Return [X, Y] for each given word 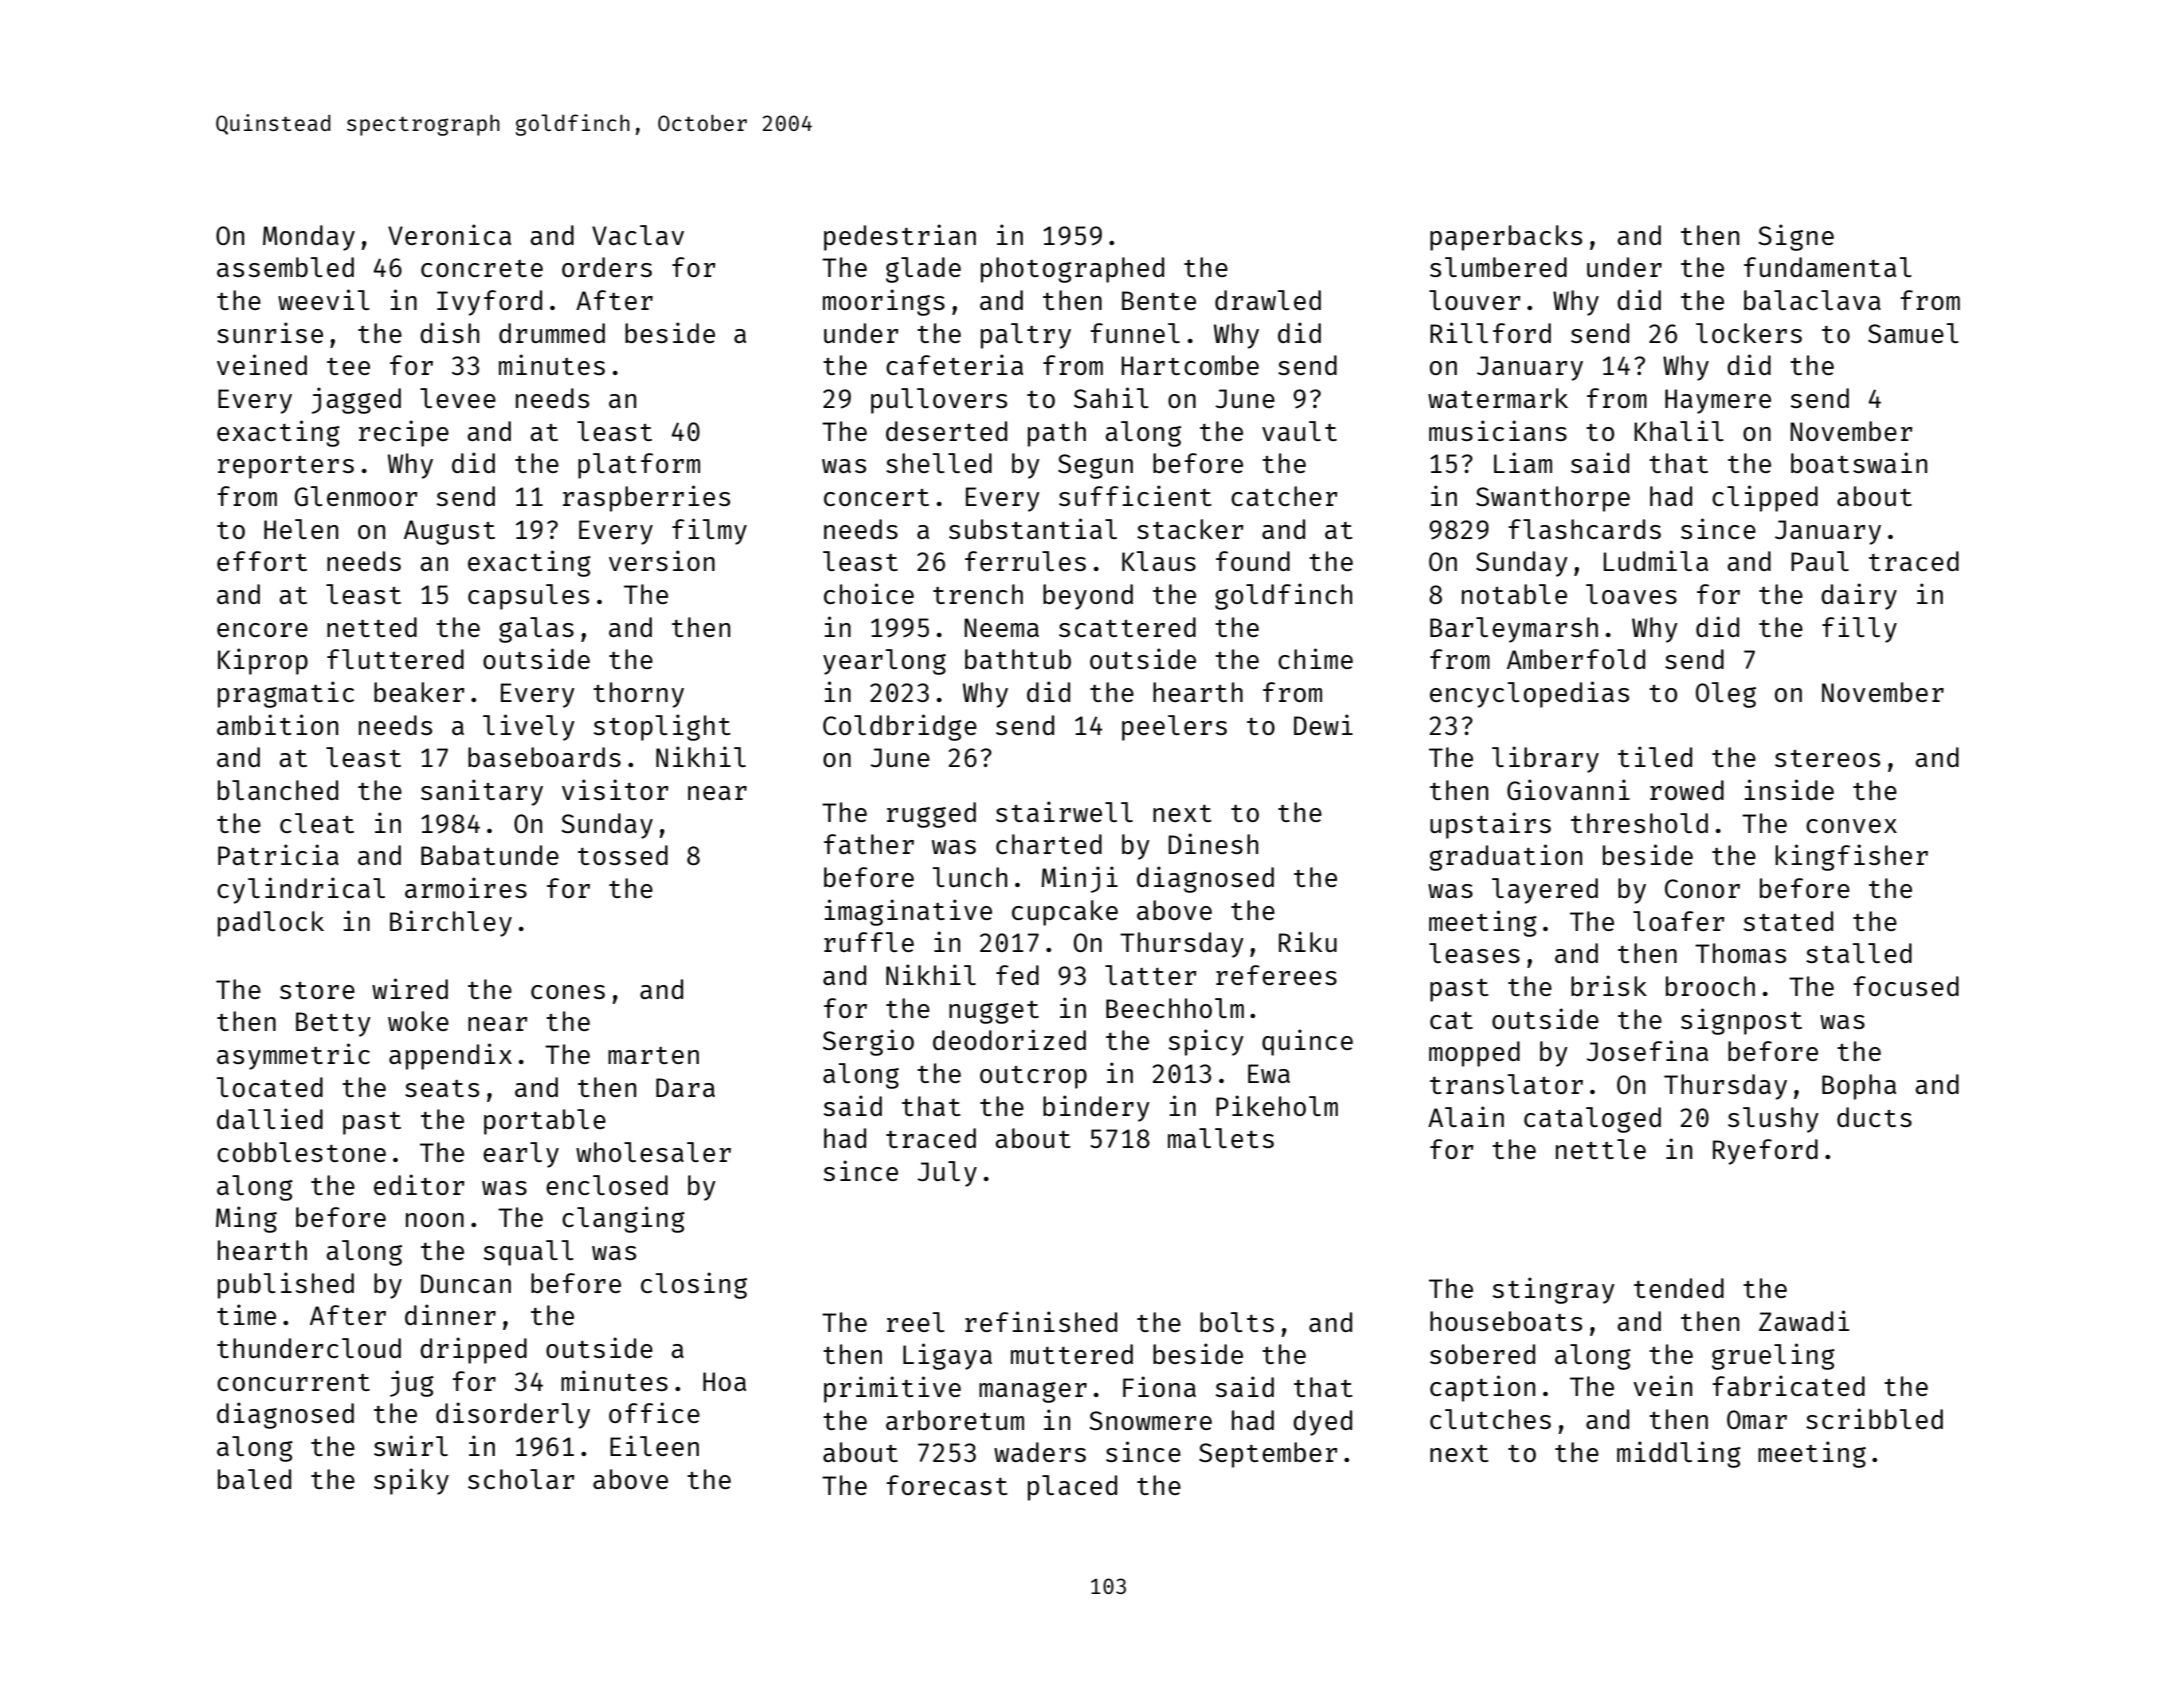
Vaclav [638, 235]
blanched [278, 790]
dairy [1859, 596]
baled [254, 1479]
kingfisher [1851, 857]
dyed [1322, 1423]
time [246, 1314]
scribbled [1874, 1418]
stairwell [1064, 811]
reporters [286, 467]
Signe [1796, 237]
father [869, 844]
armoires [466, 887]
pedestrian [900, 237]
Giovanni [1568, 789]
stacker [1190, 529]
